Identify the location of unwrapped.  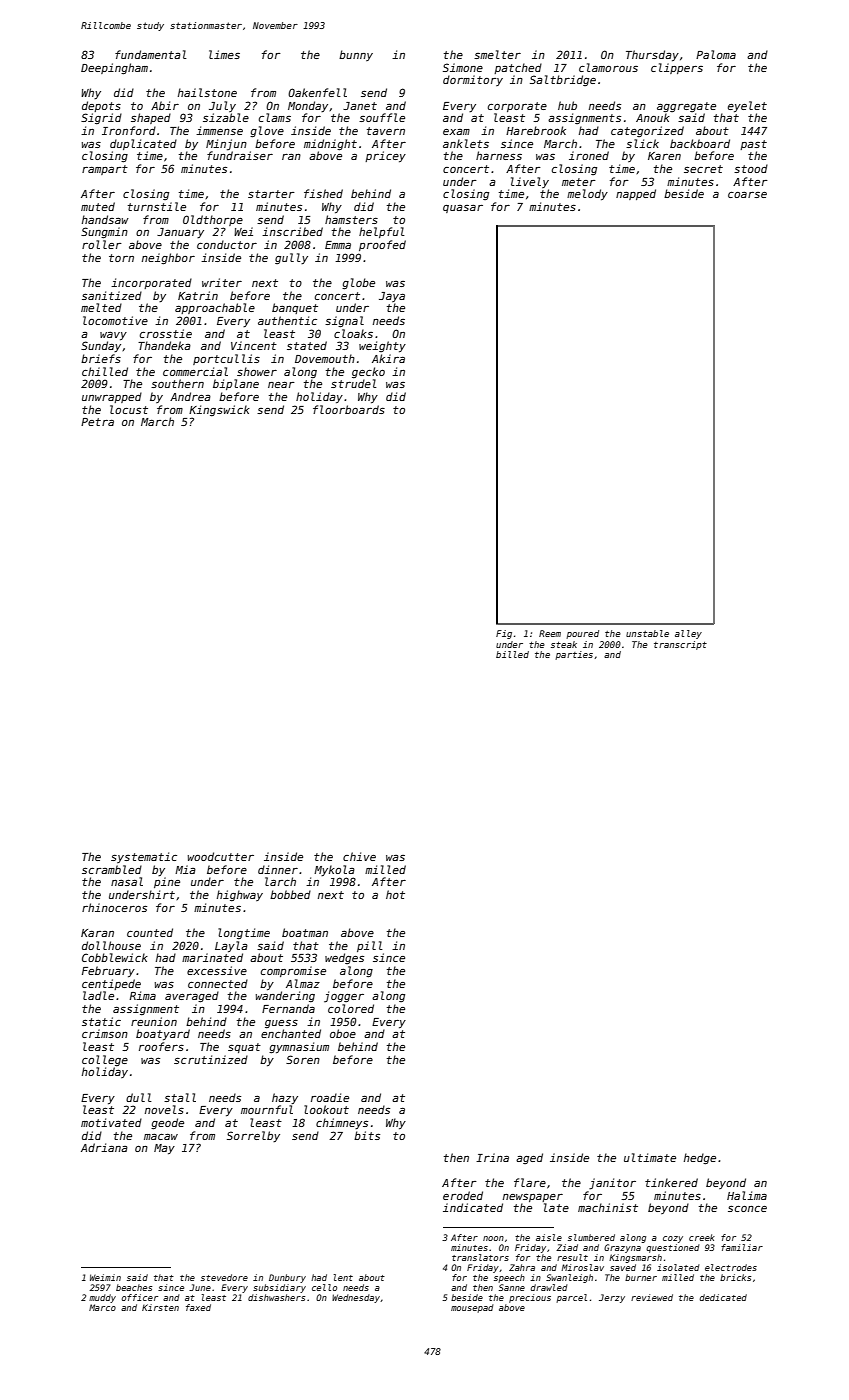
(112, 397).
